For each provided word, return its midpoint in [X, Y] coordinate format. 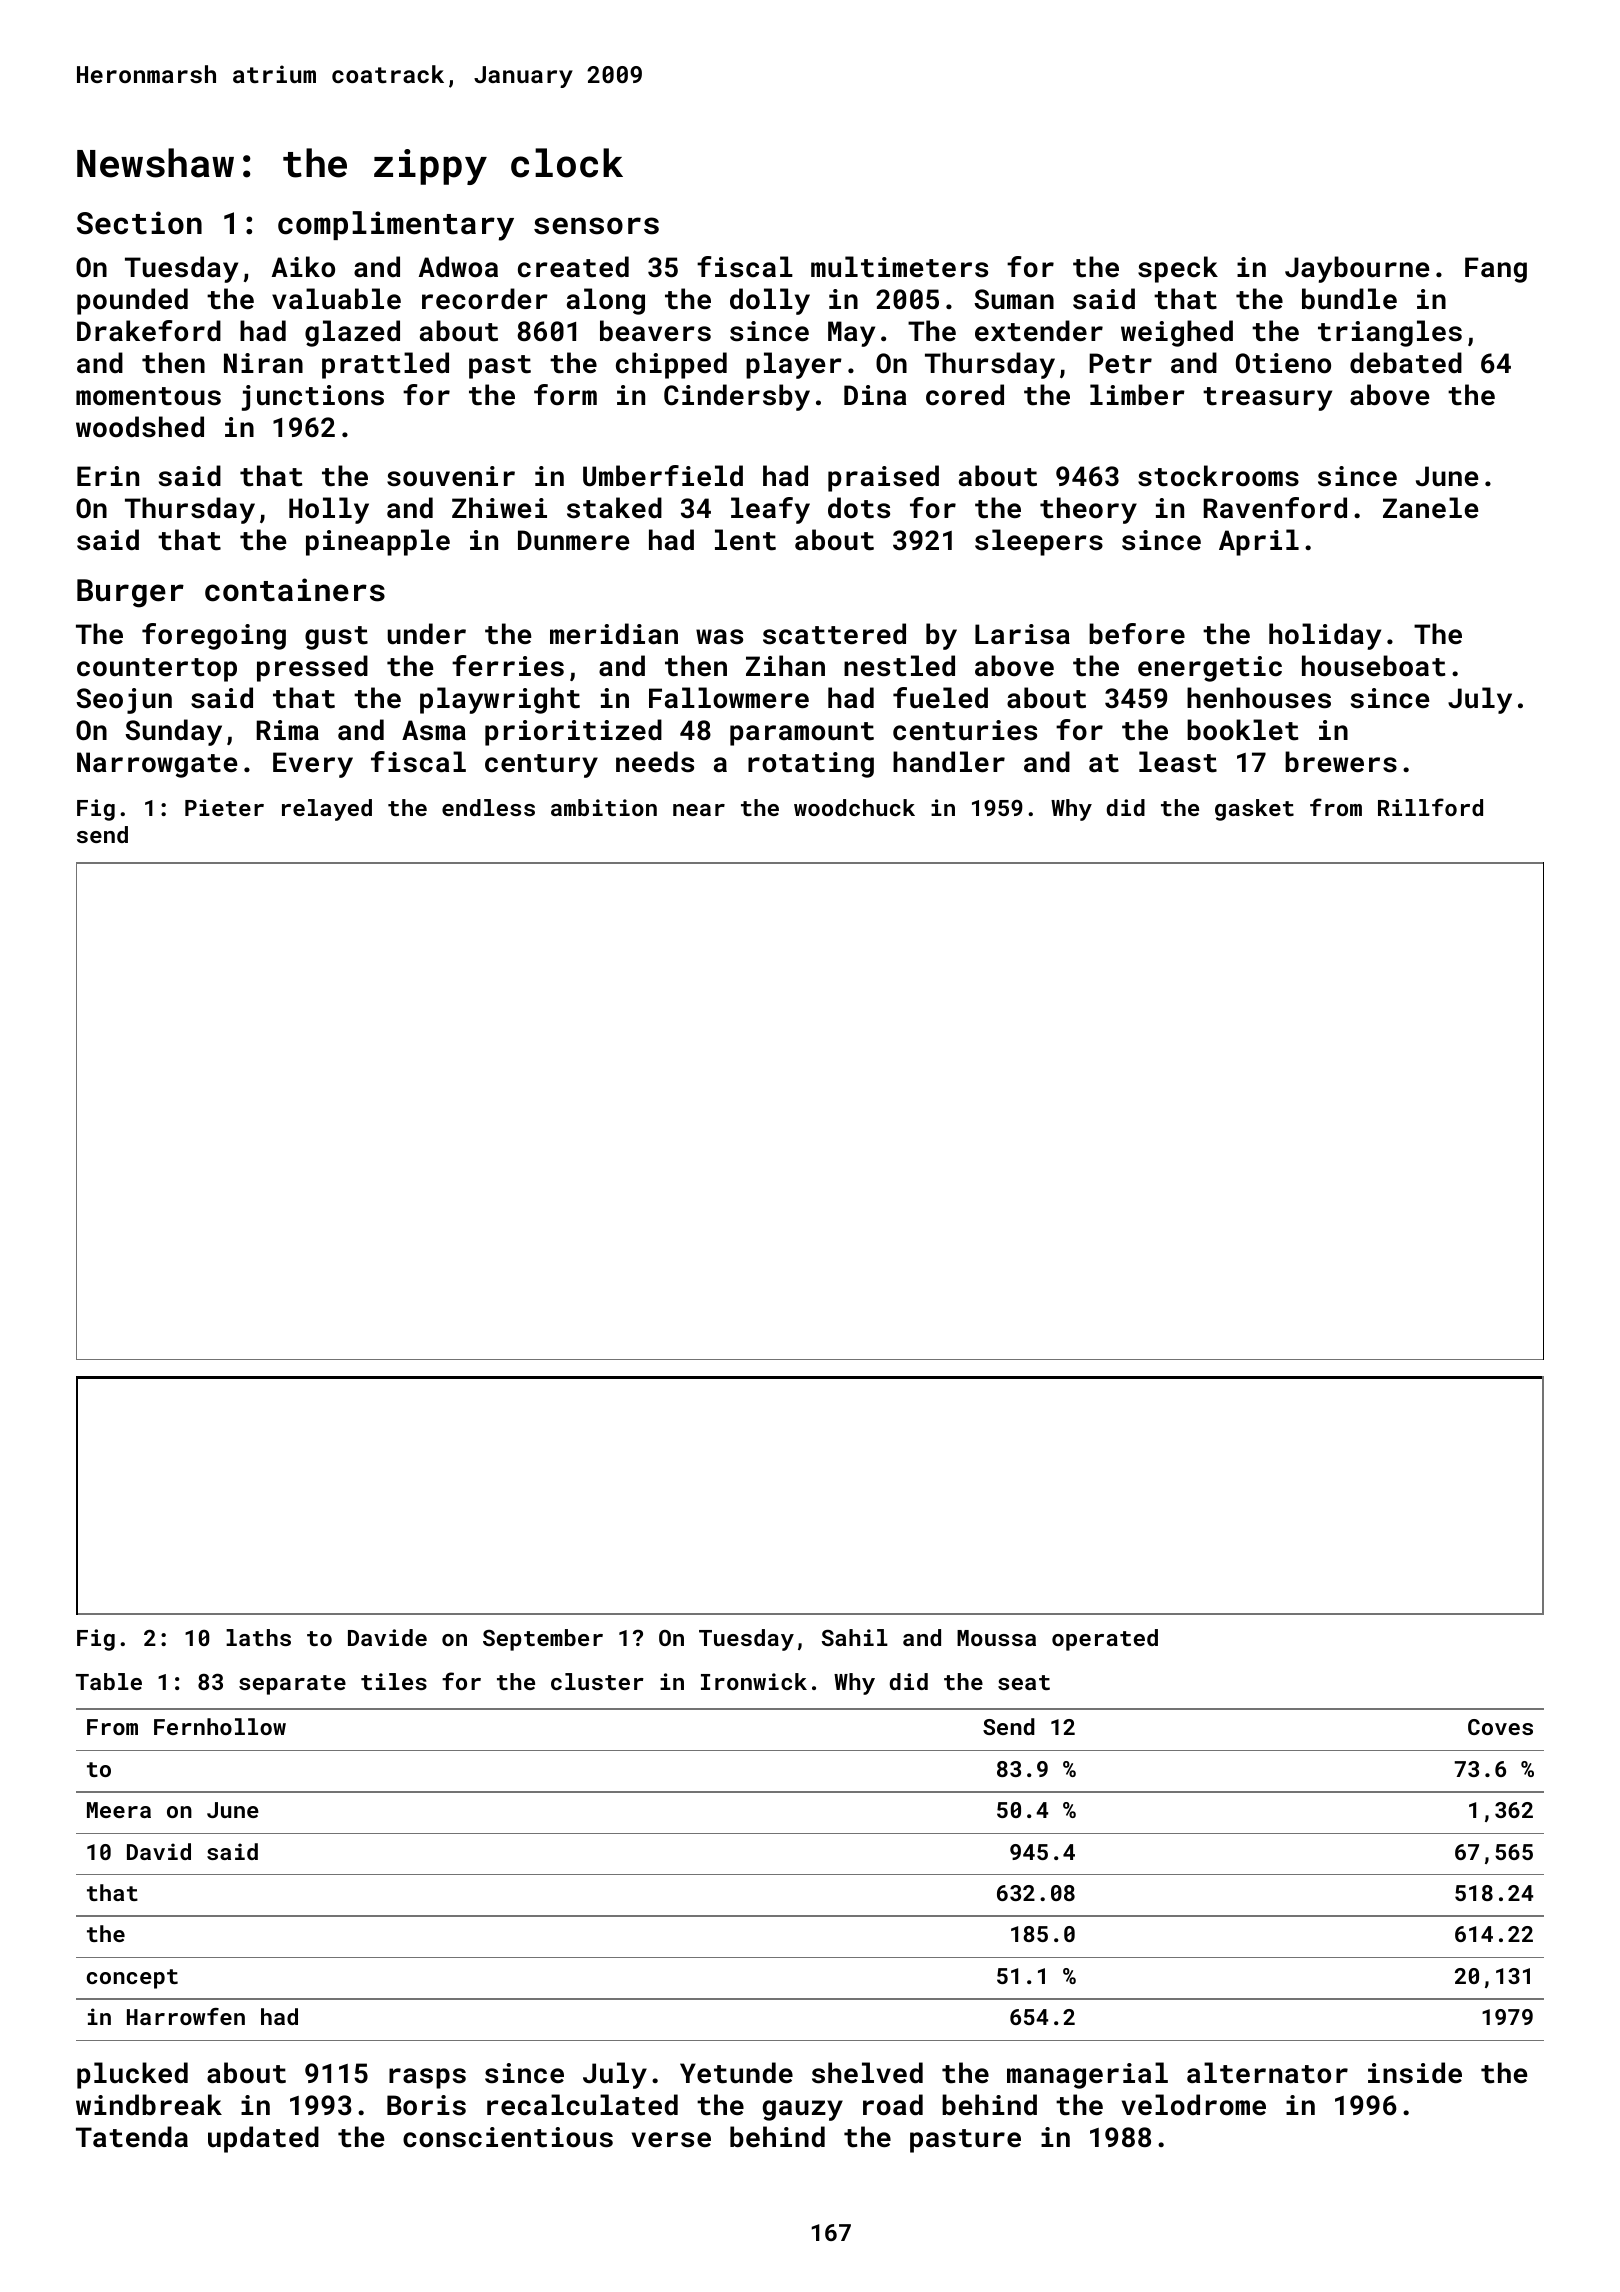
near [699, 810]
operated [1105, 1640]
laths [258, 1637]
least [1178, 762]
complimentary [396, 226]
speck [1178, 269]
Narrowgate [157, 765]
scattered [834, 634]
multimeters [899, 267]
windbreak [149, 2104]
